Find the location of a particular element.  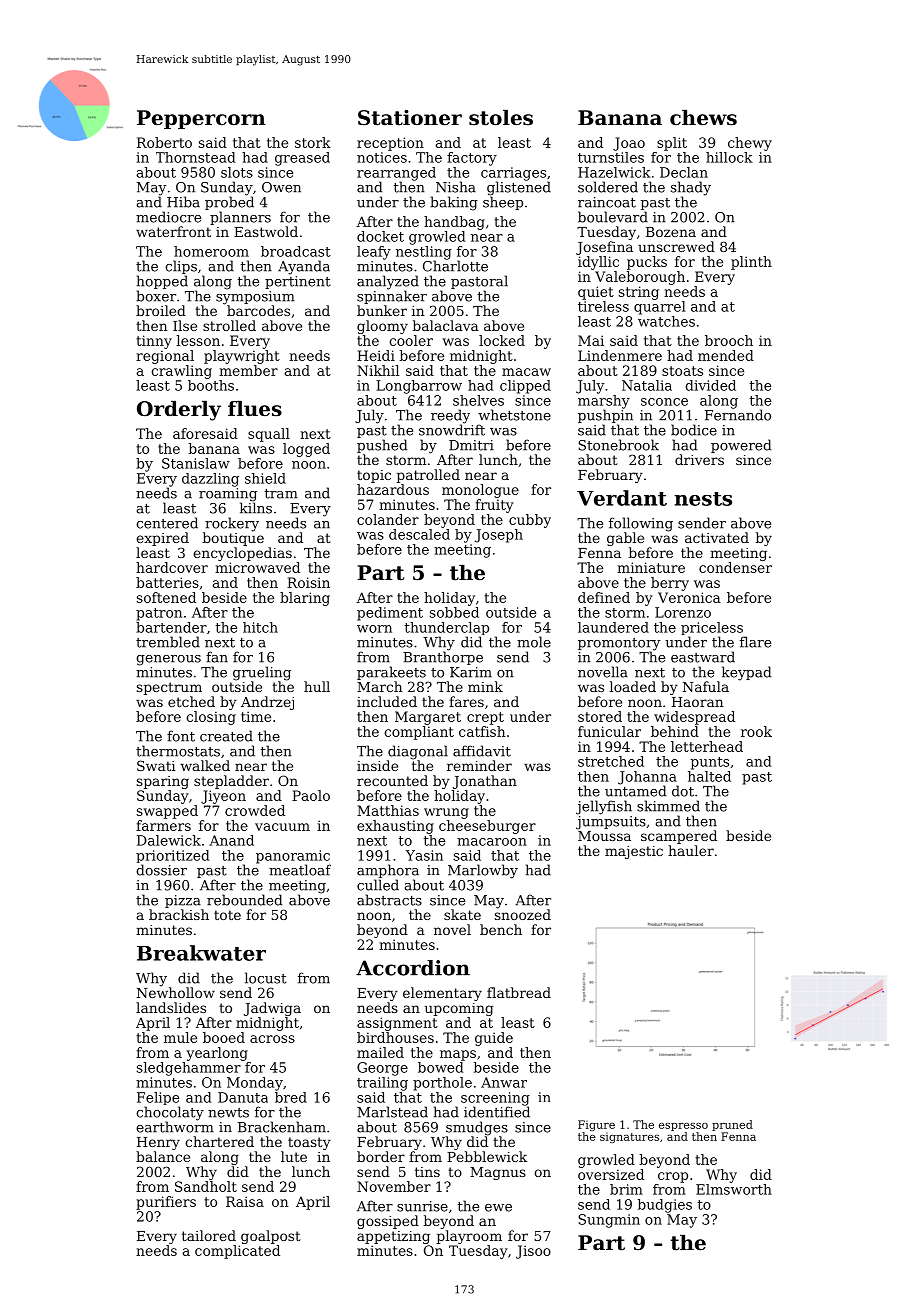

tram is located at coordinates (281, 494).
